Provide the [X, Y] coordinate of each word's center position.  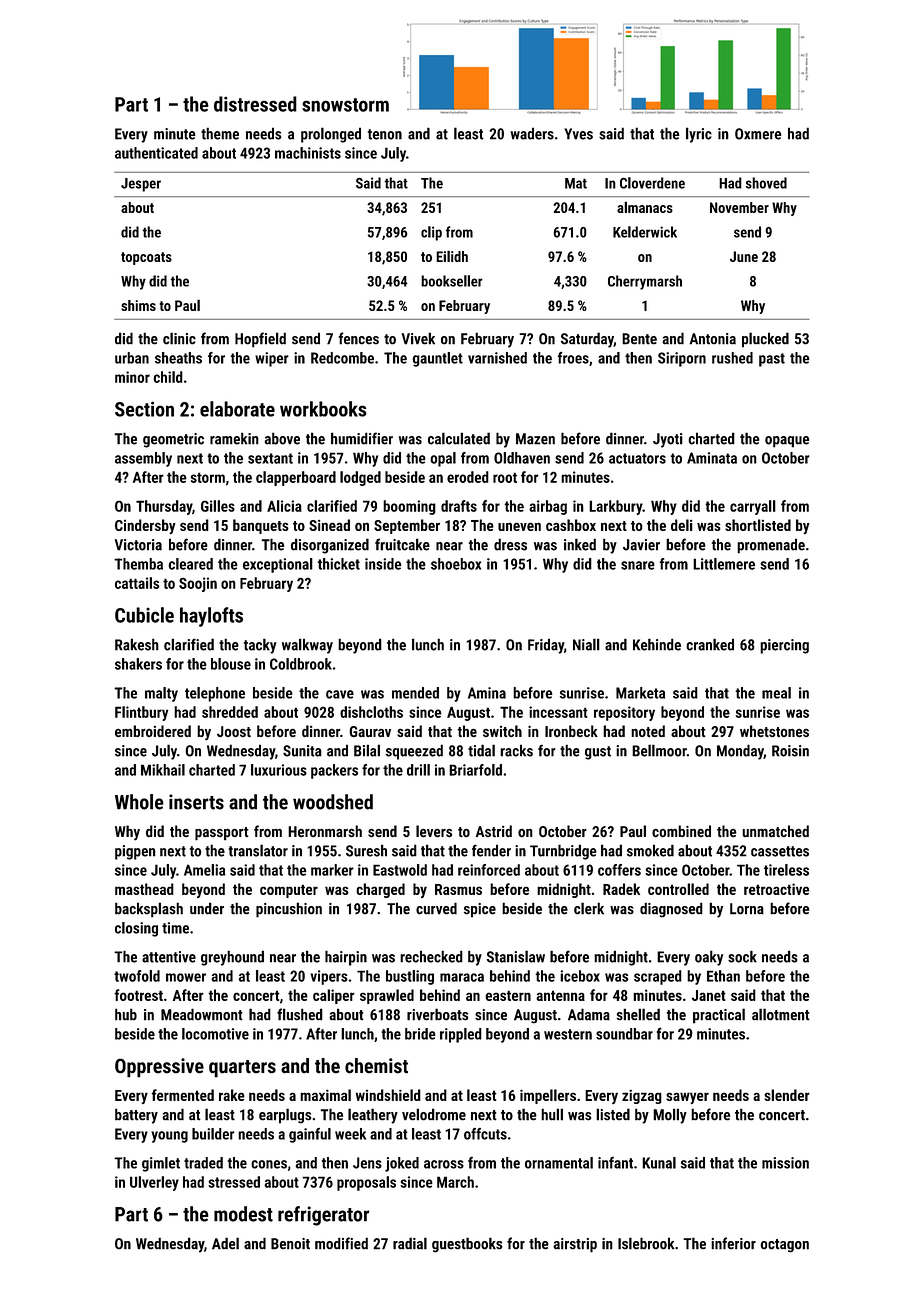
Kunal [659, 1163]
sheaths [178, 358]
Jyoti [668, 440]
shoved [766, 183]
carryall [753, 507]
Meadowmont [202, 1014]
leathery [373, 1116]
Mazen [535, 439]
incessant [558, 712]
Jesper [141, 185]
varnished [497, 358]
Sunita [302, 751]
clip [431, 233]
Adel [225, 1243]
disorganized [330, 546]
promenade [771, 546]
